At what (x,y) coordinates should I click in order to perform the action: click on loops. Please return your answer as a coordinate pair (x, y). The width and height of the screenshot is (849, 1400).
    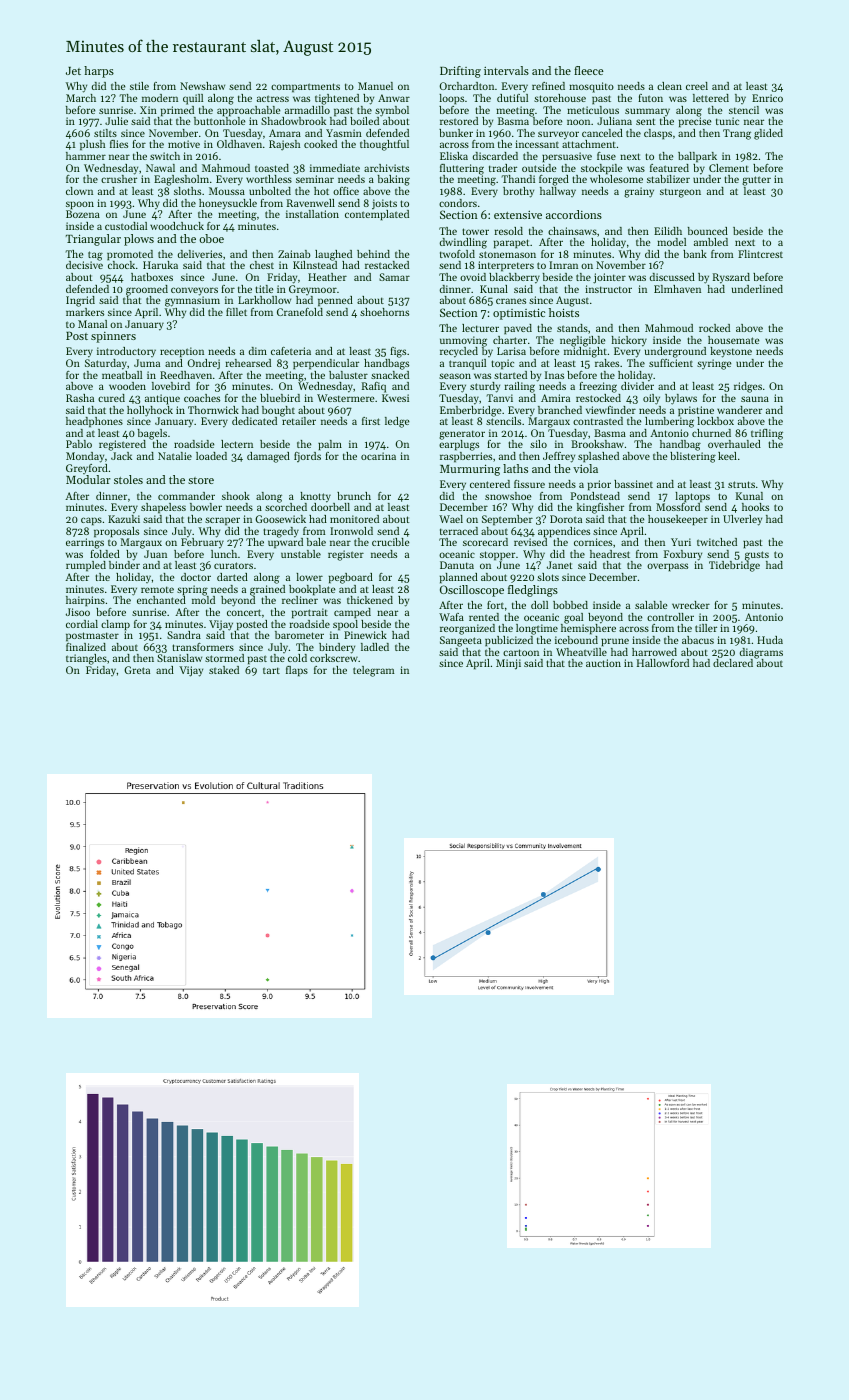
    Looking at the image, I should click on (451, 99).
